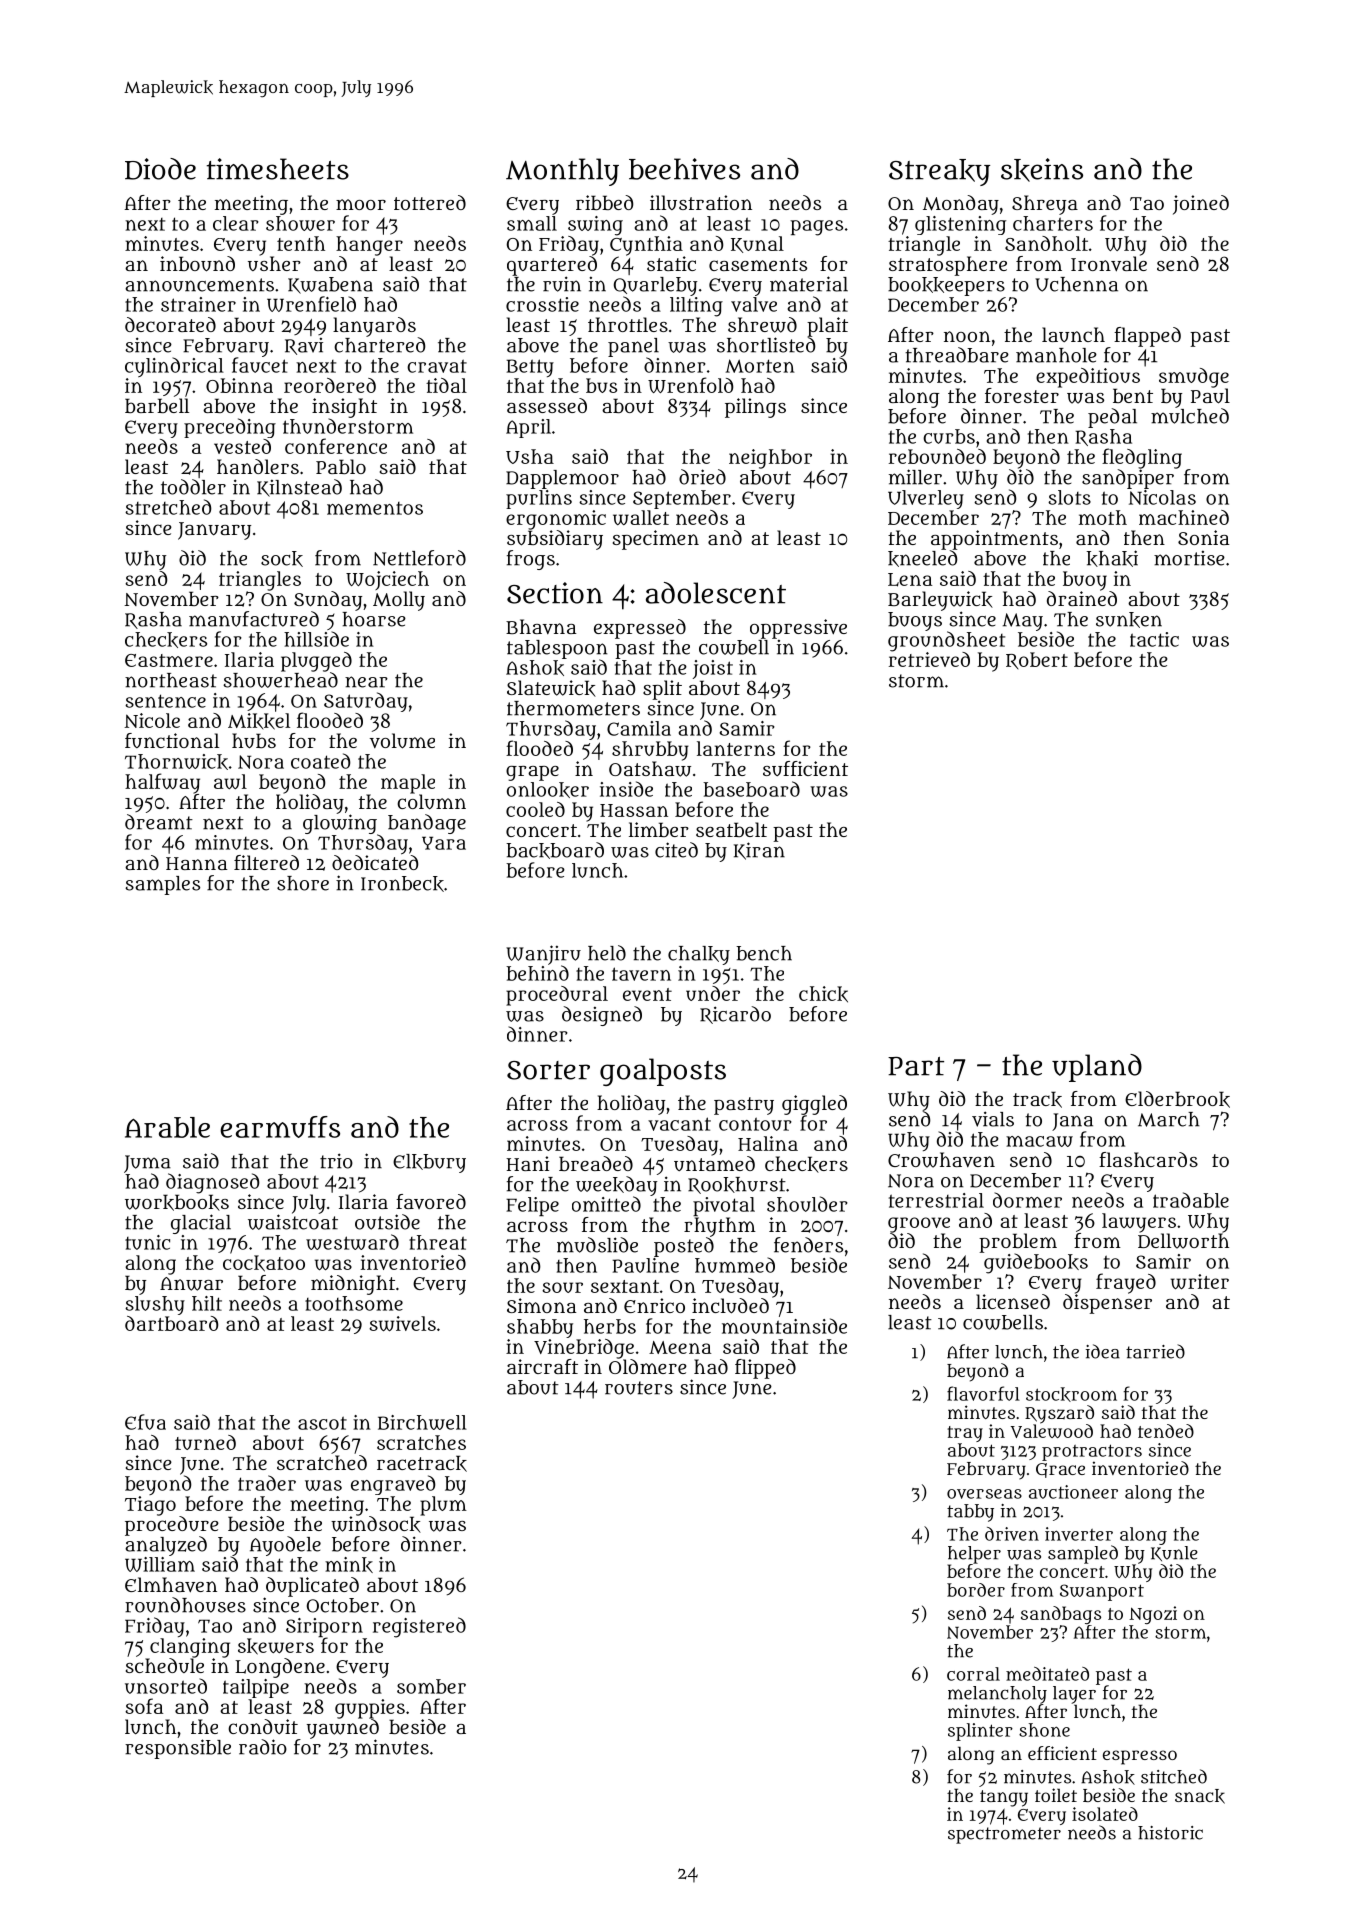  What do you see at coordinates (1147, 337) in the screenshot?
I see `flapped` at bounding box center [1147, 337].
